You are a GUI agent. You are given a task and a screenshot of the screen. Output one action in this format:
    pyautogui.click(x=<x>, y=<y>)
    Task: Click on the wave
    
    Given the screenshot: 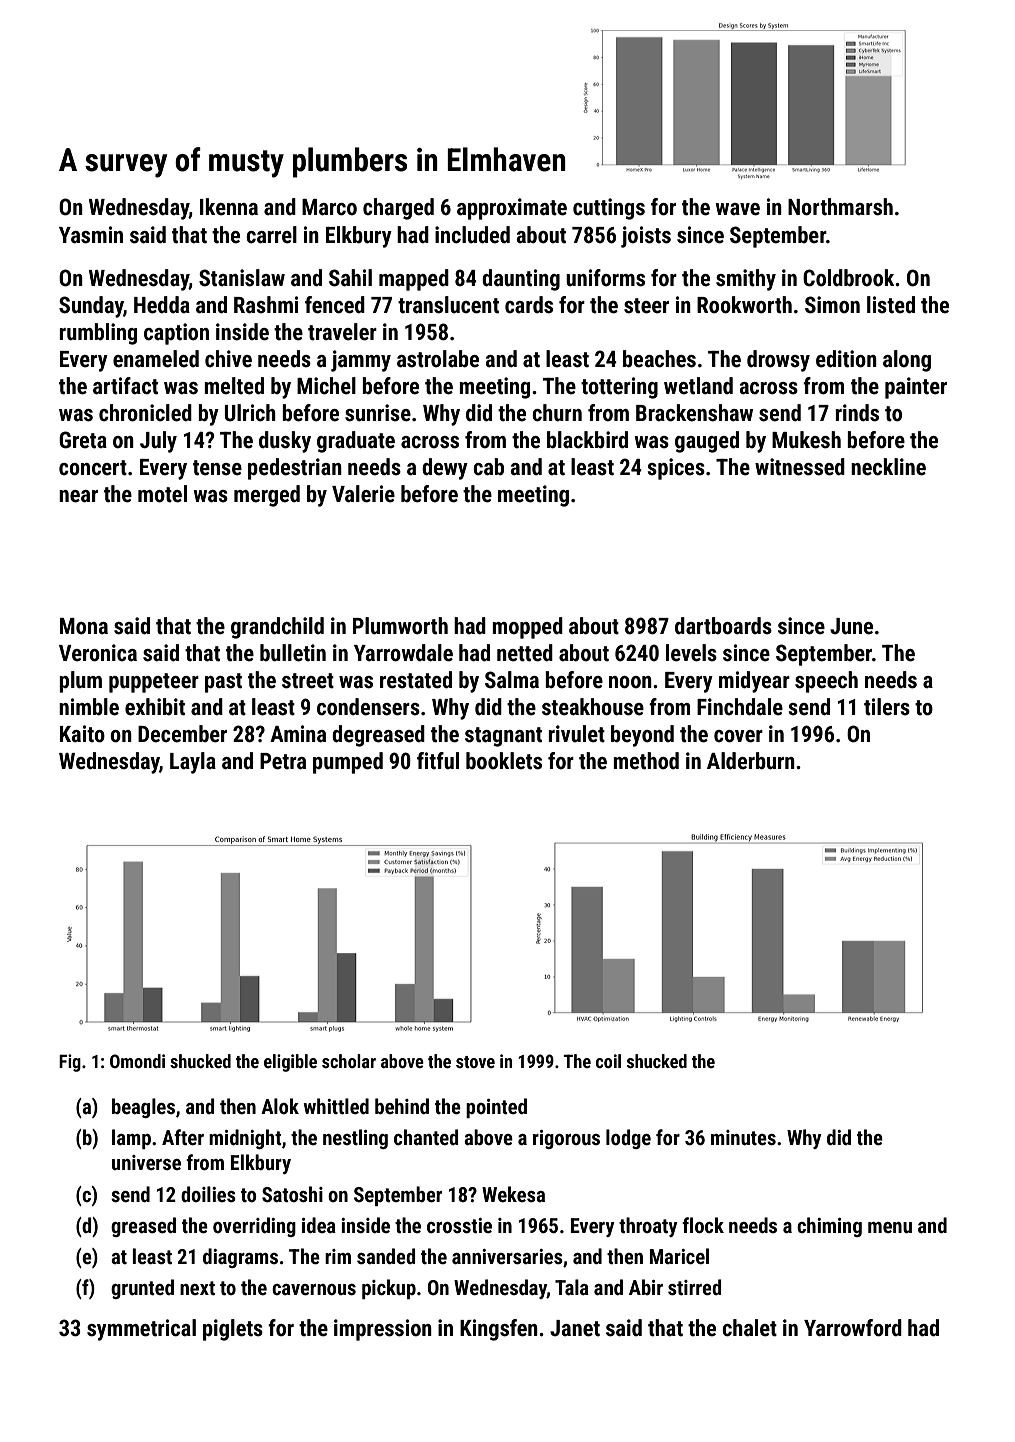 What is the action you would take?
    pyautogui.click(x=737, y=209)
